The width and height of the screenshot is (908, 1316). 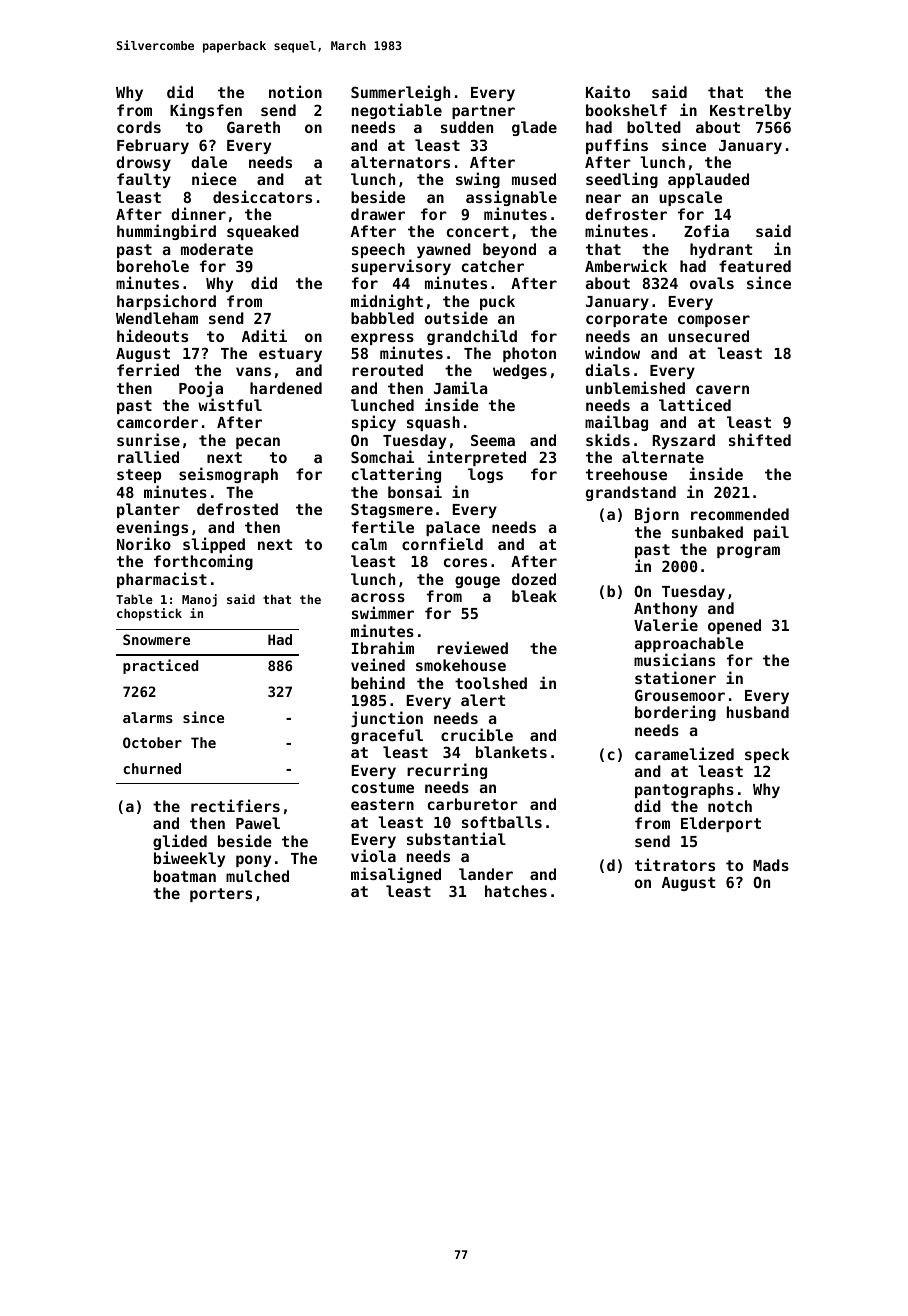 I want to click on palace, so click(x=453, y=528).
